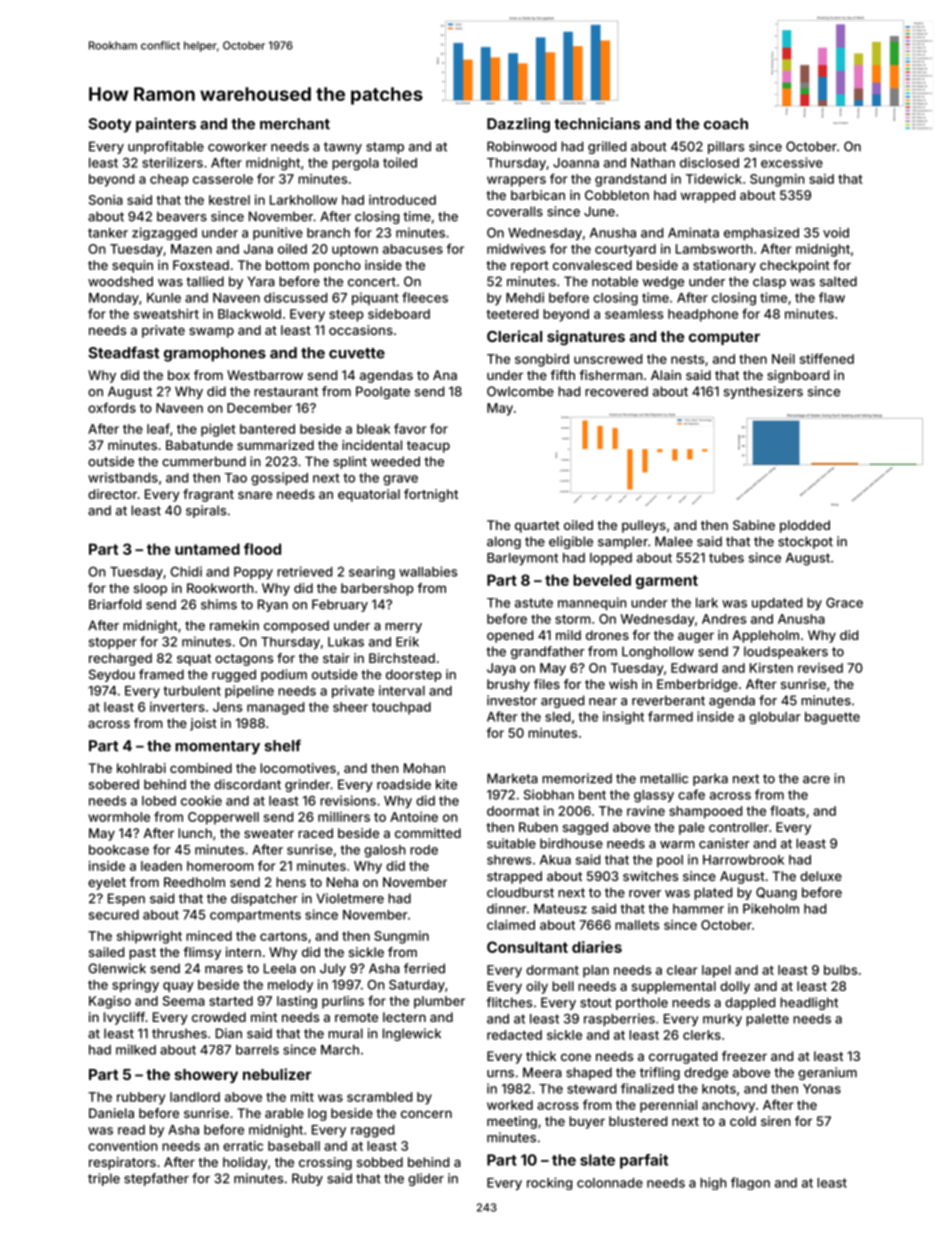  I want to click on barbican, so click(538, 195).
